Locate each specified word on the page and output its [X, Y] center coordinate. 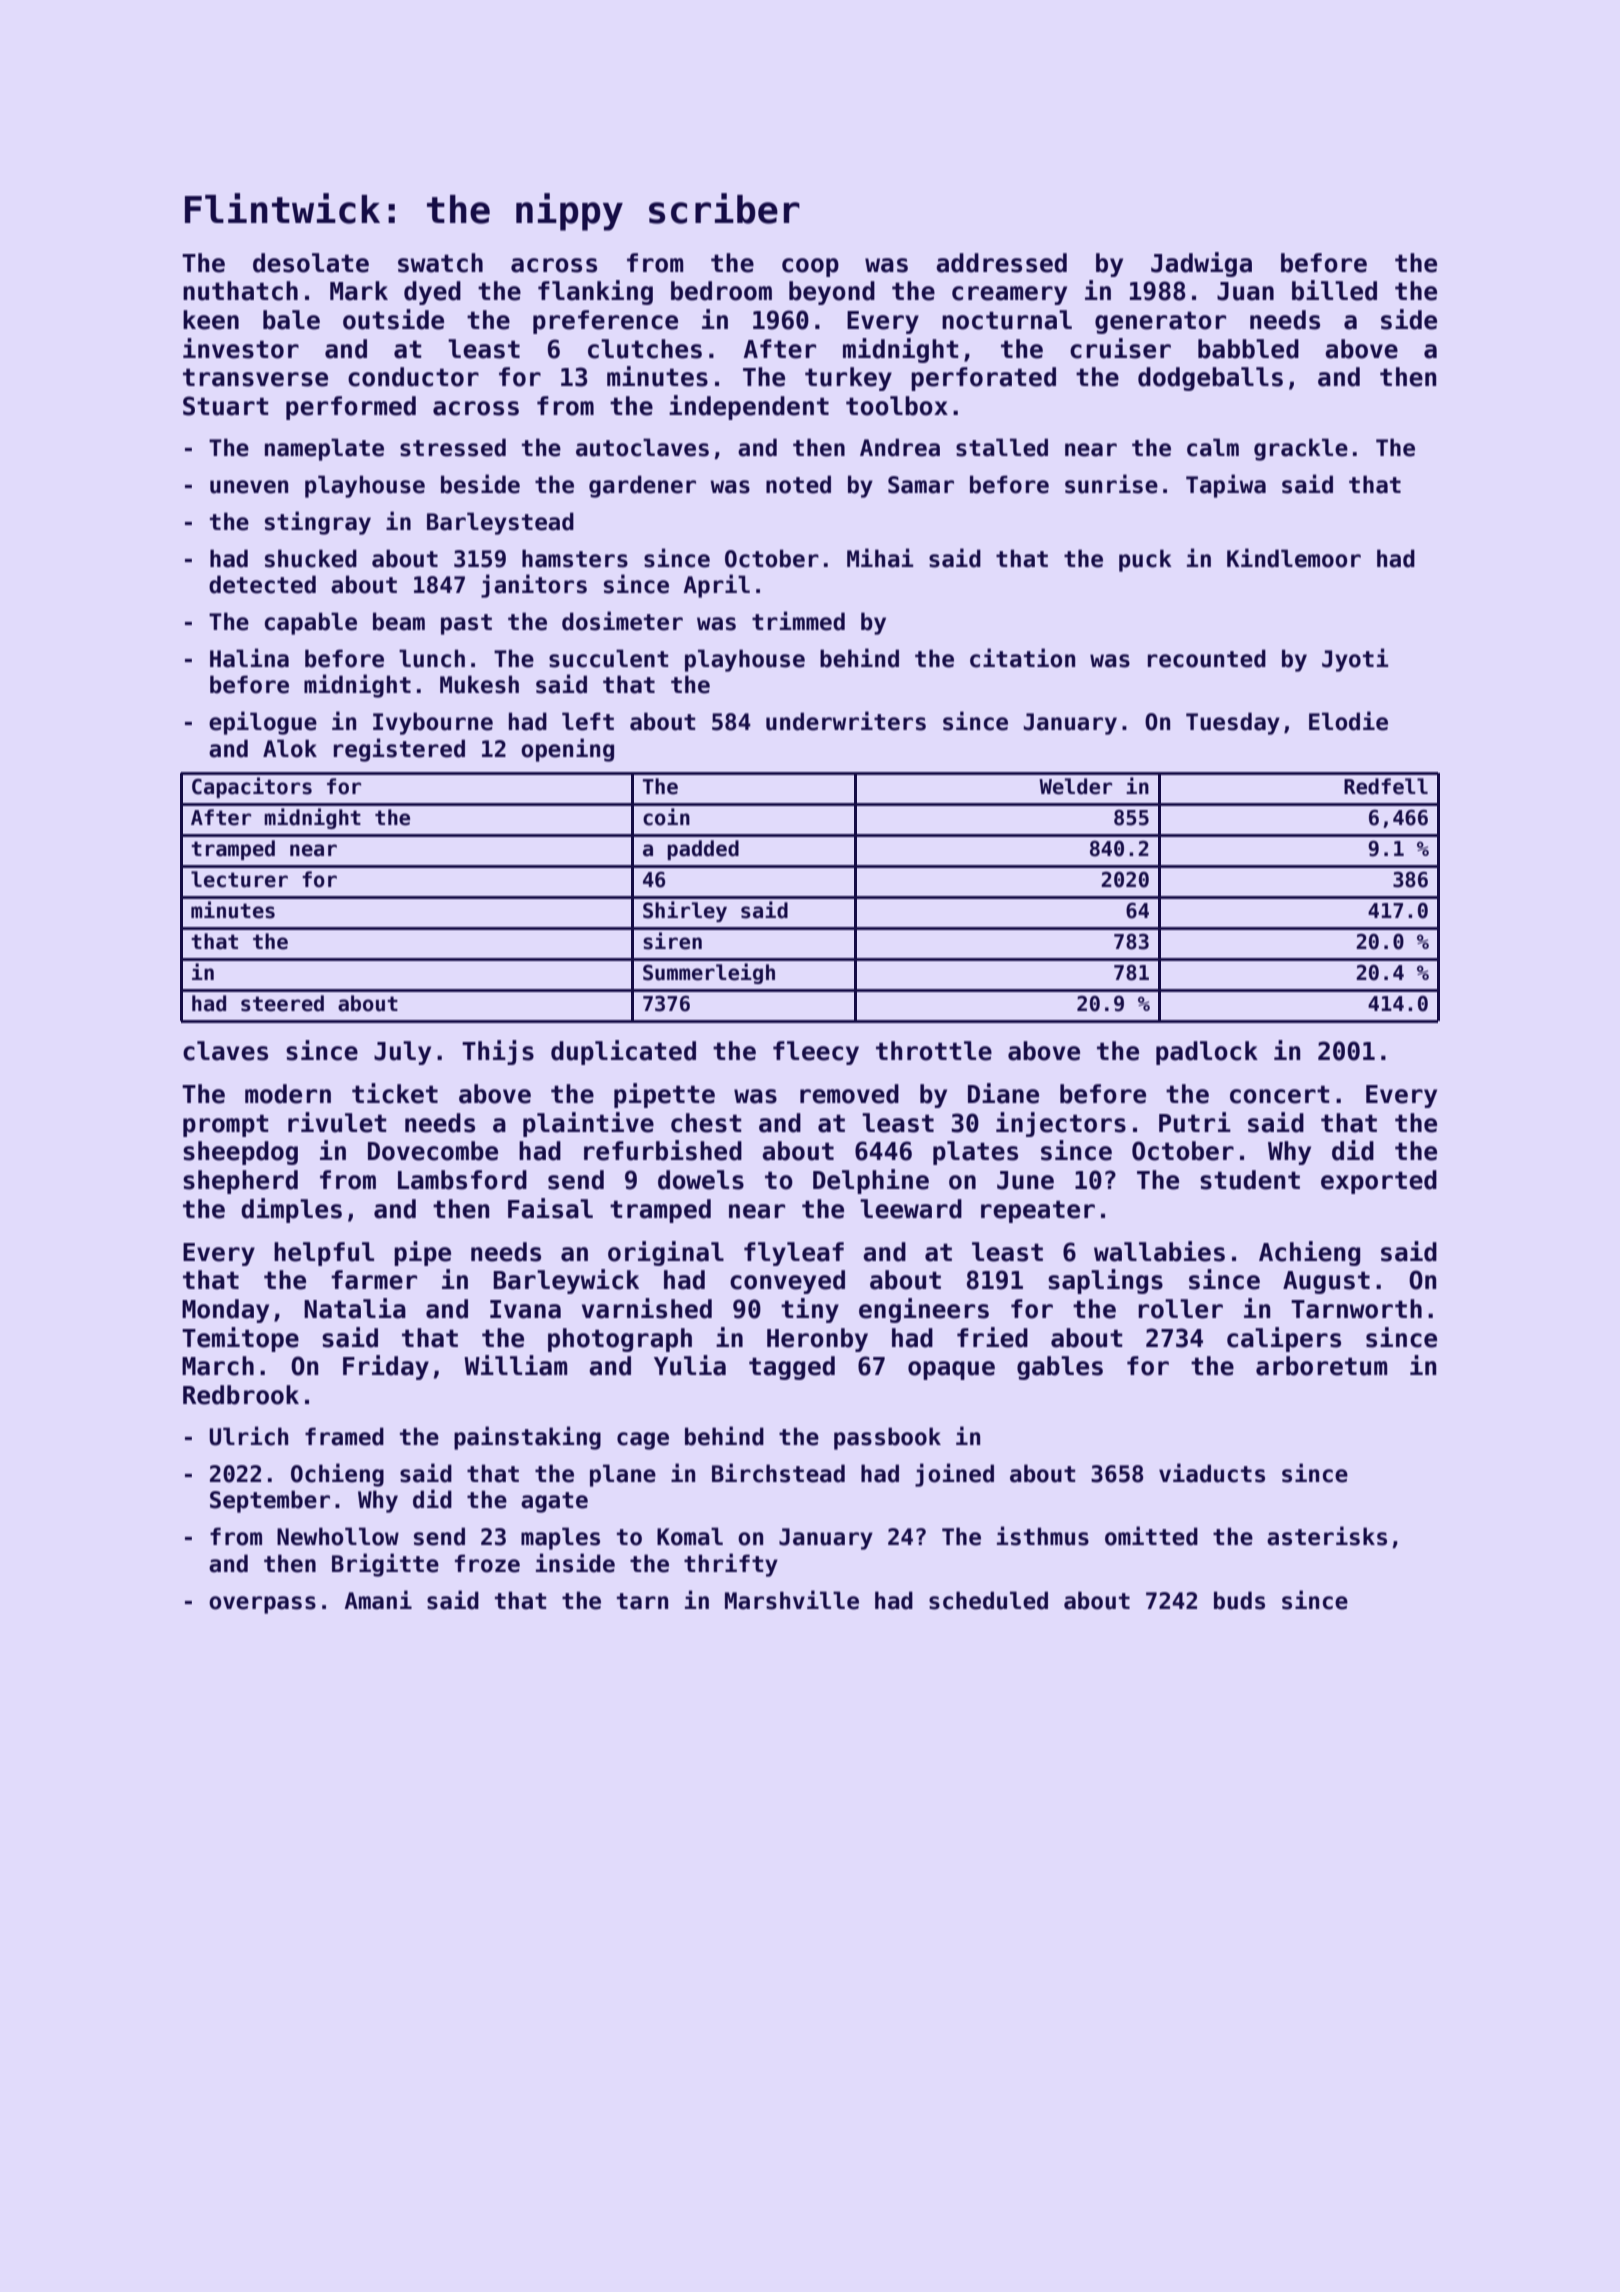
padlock [1207, 1053]
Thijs [498, 1052]
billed [1334, 290]
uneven [249, 487]
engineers [924, 1310]
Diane [1003, 1093]
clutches [645, 349]
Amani [378, 1600]
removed [849, 1094]
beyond [832, 293]
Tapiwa [1226, 486]
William [516, 1365]
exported [1379, 1182]
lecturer [239, 879]
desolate [311, 263]
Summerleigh [709, 973]
